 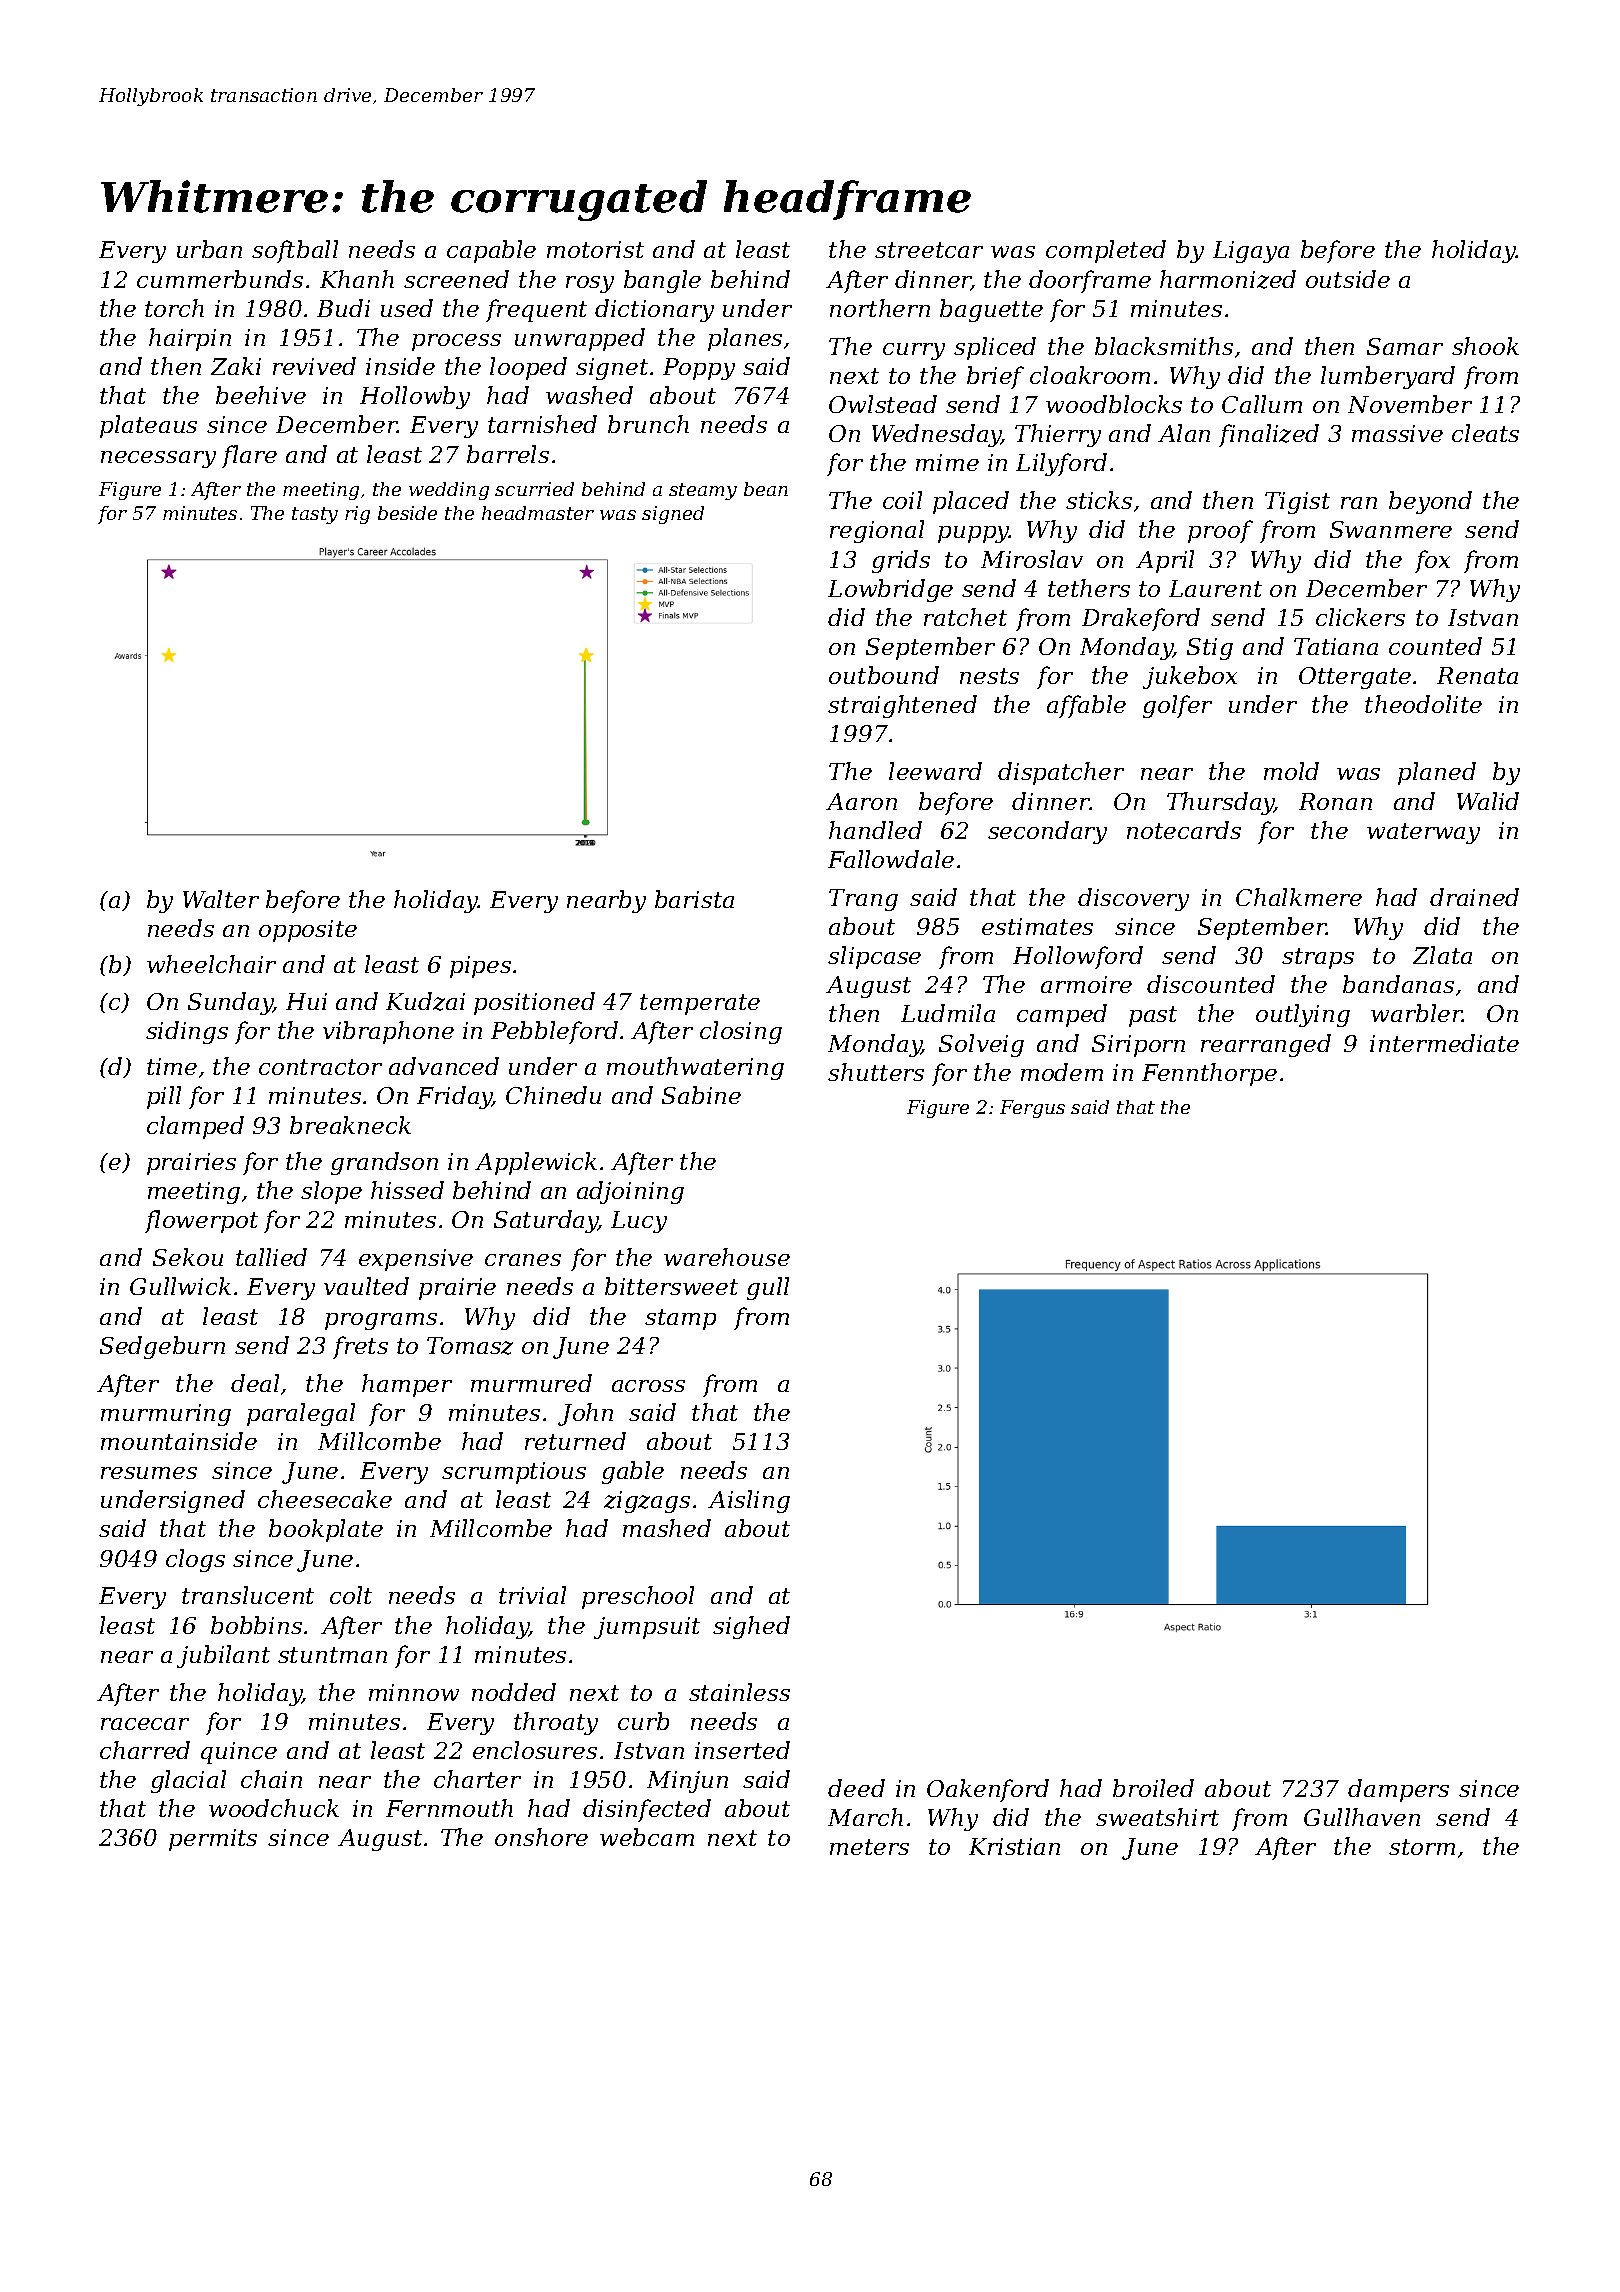 I want to click on beside, so click(x=407, y=513).
